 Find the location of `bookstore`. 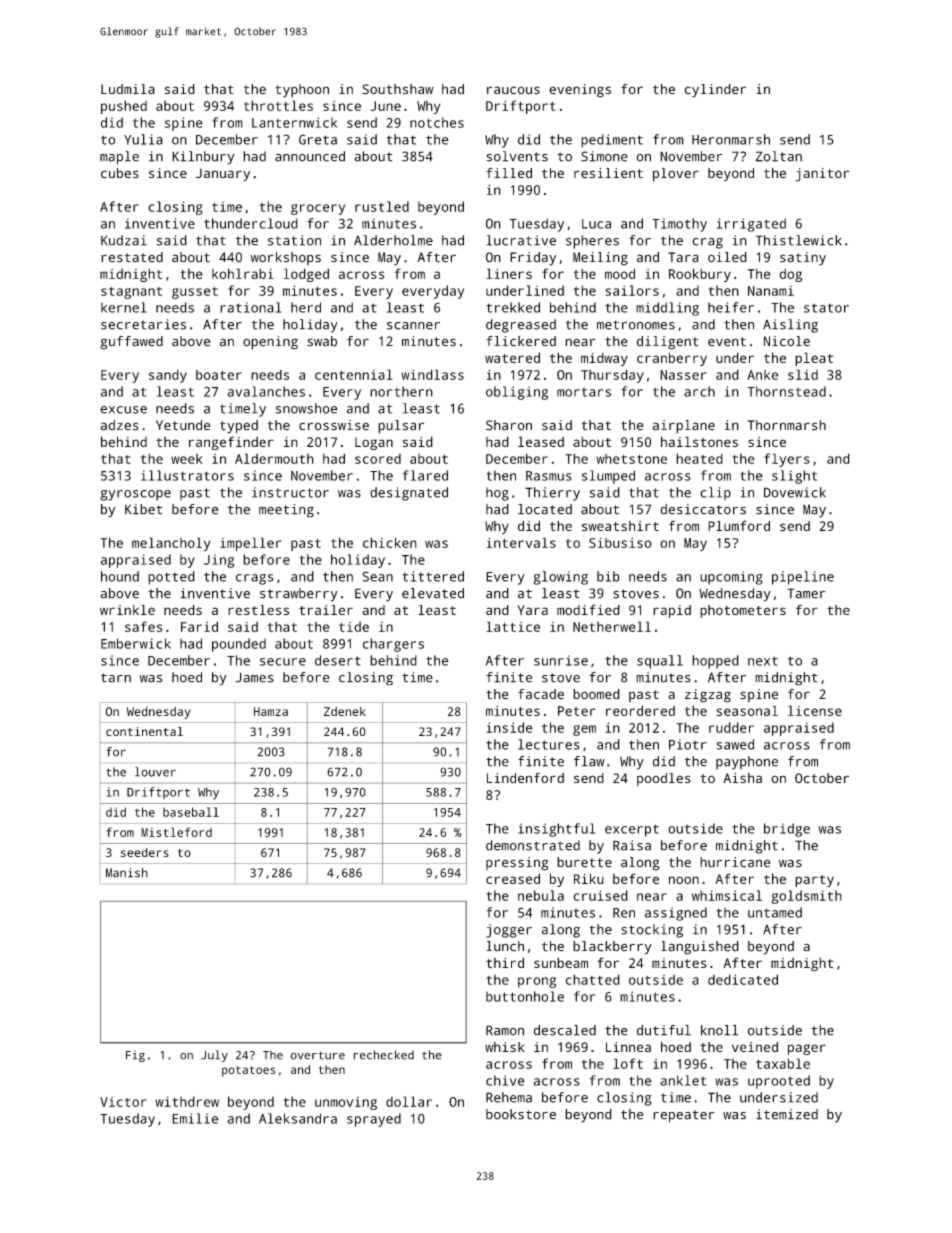

bookstore is located at coordinates (521, 1114).
